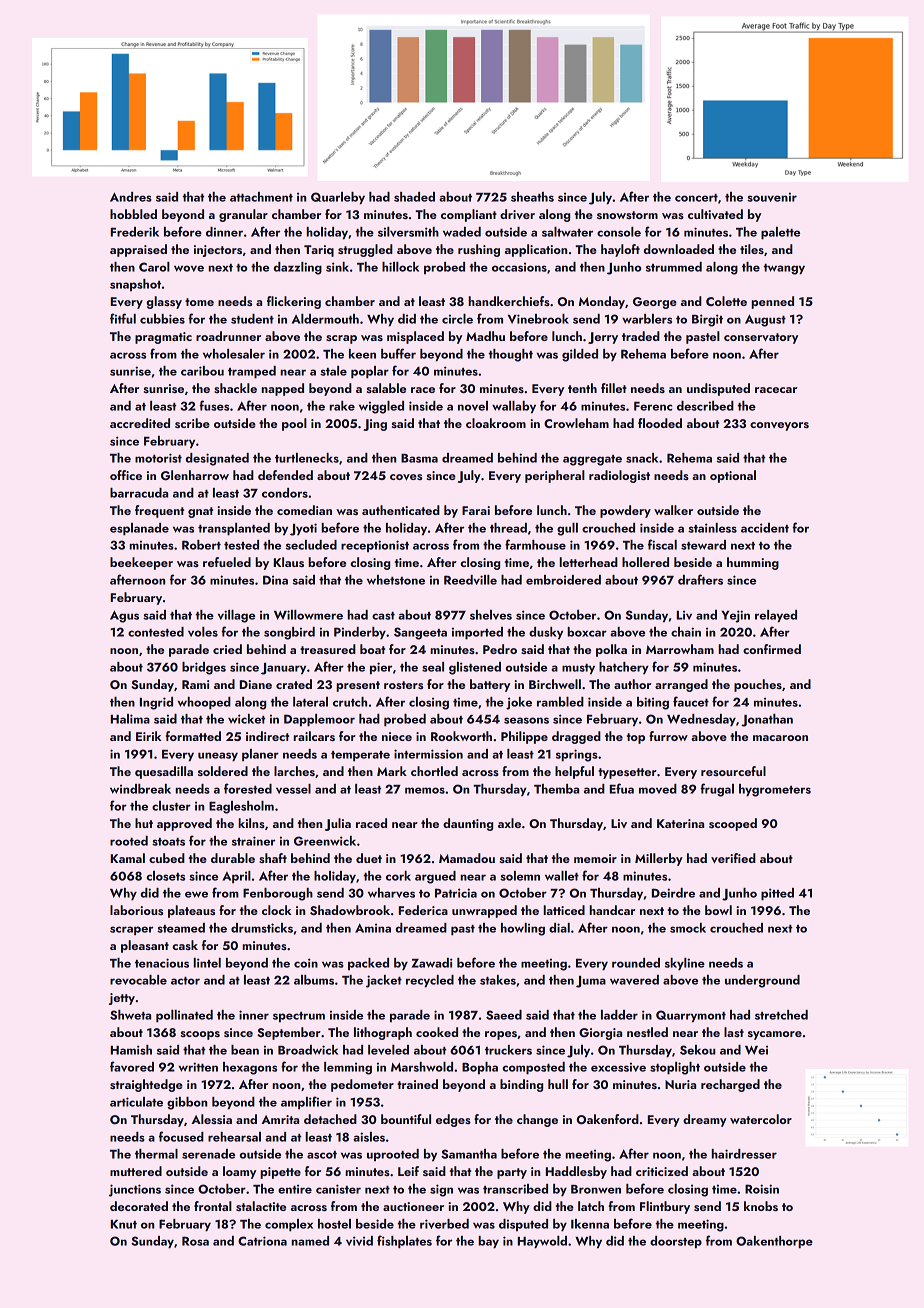  What do you see at coordinates (156, 703) in the screenshot?
I see `Ingrid` at bounding box center [156, 703].
